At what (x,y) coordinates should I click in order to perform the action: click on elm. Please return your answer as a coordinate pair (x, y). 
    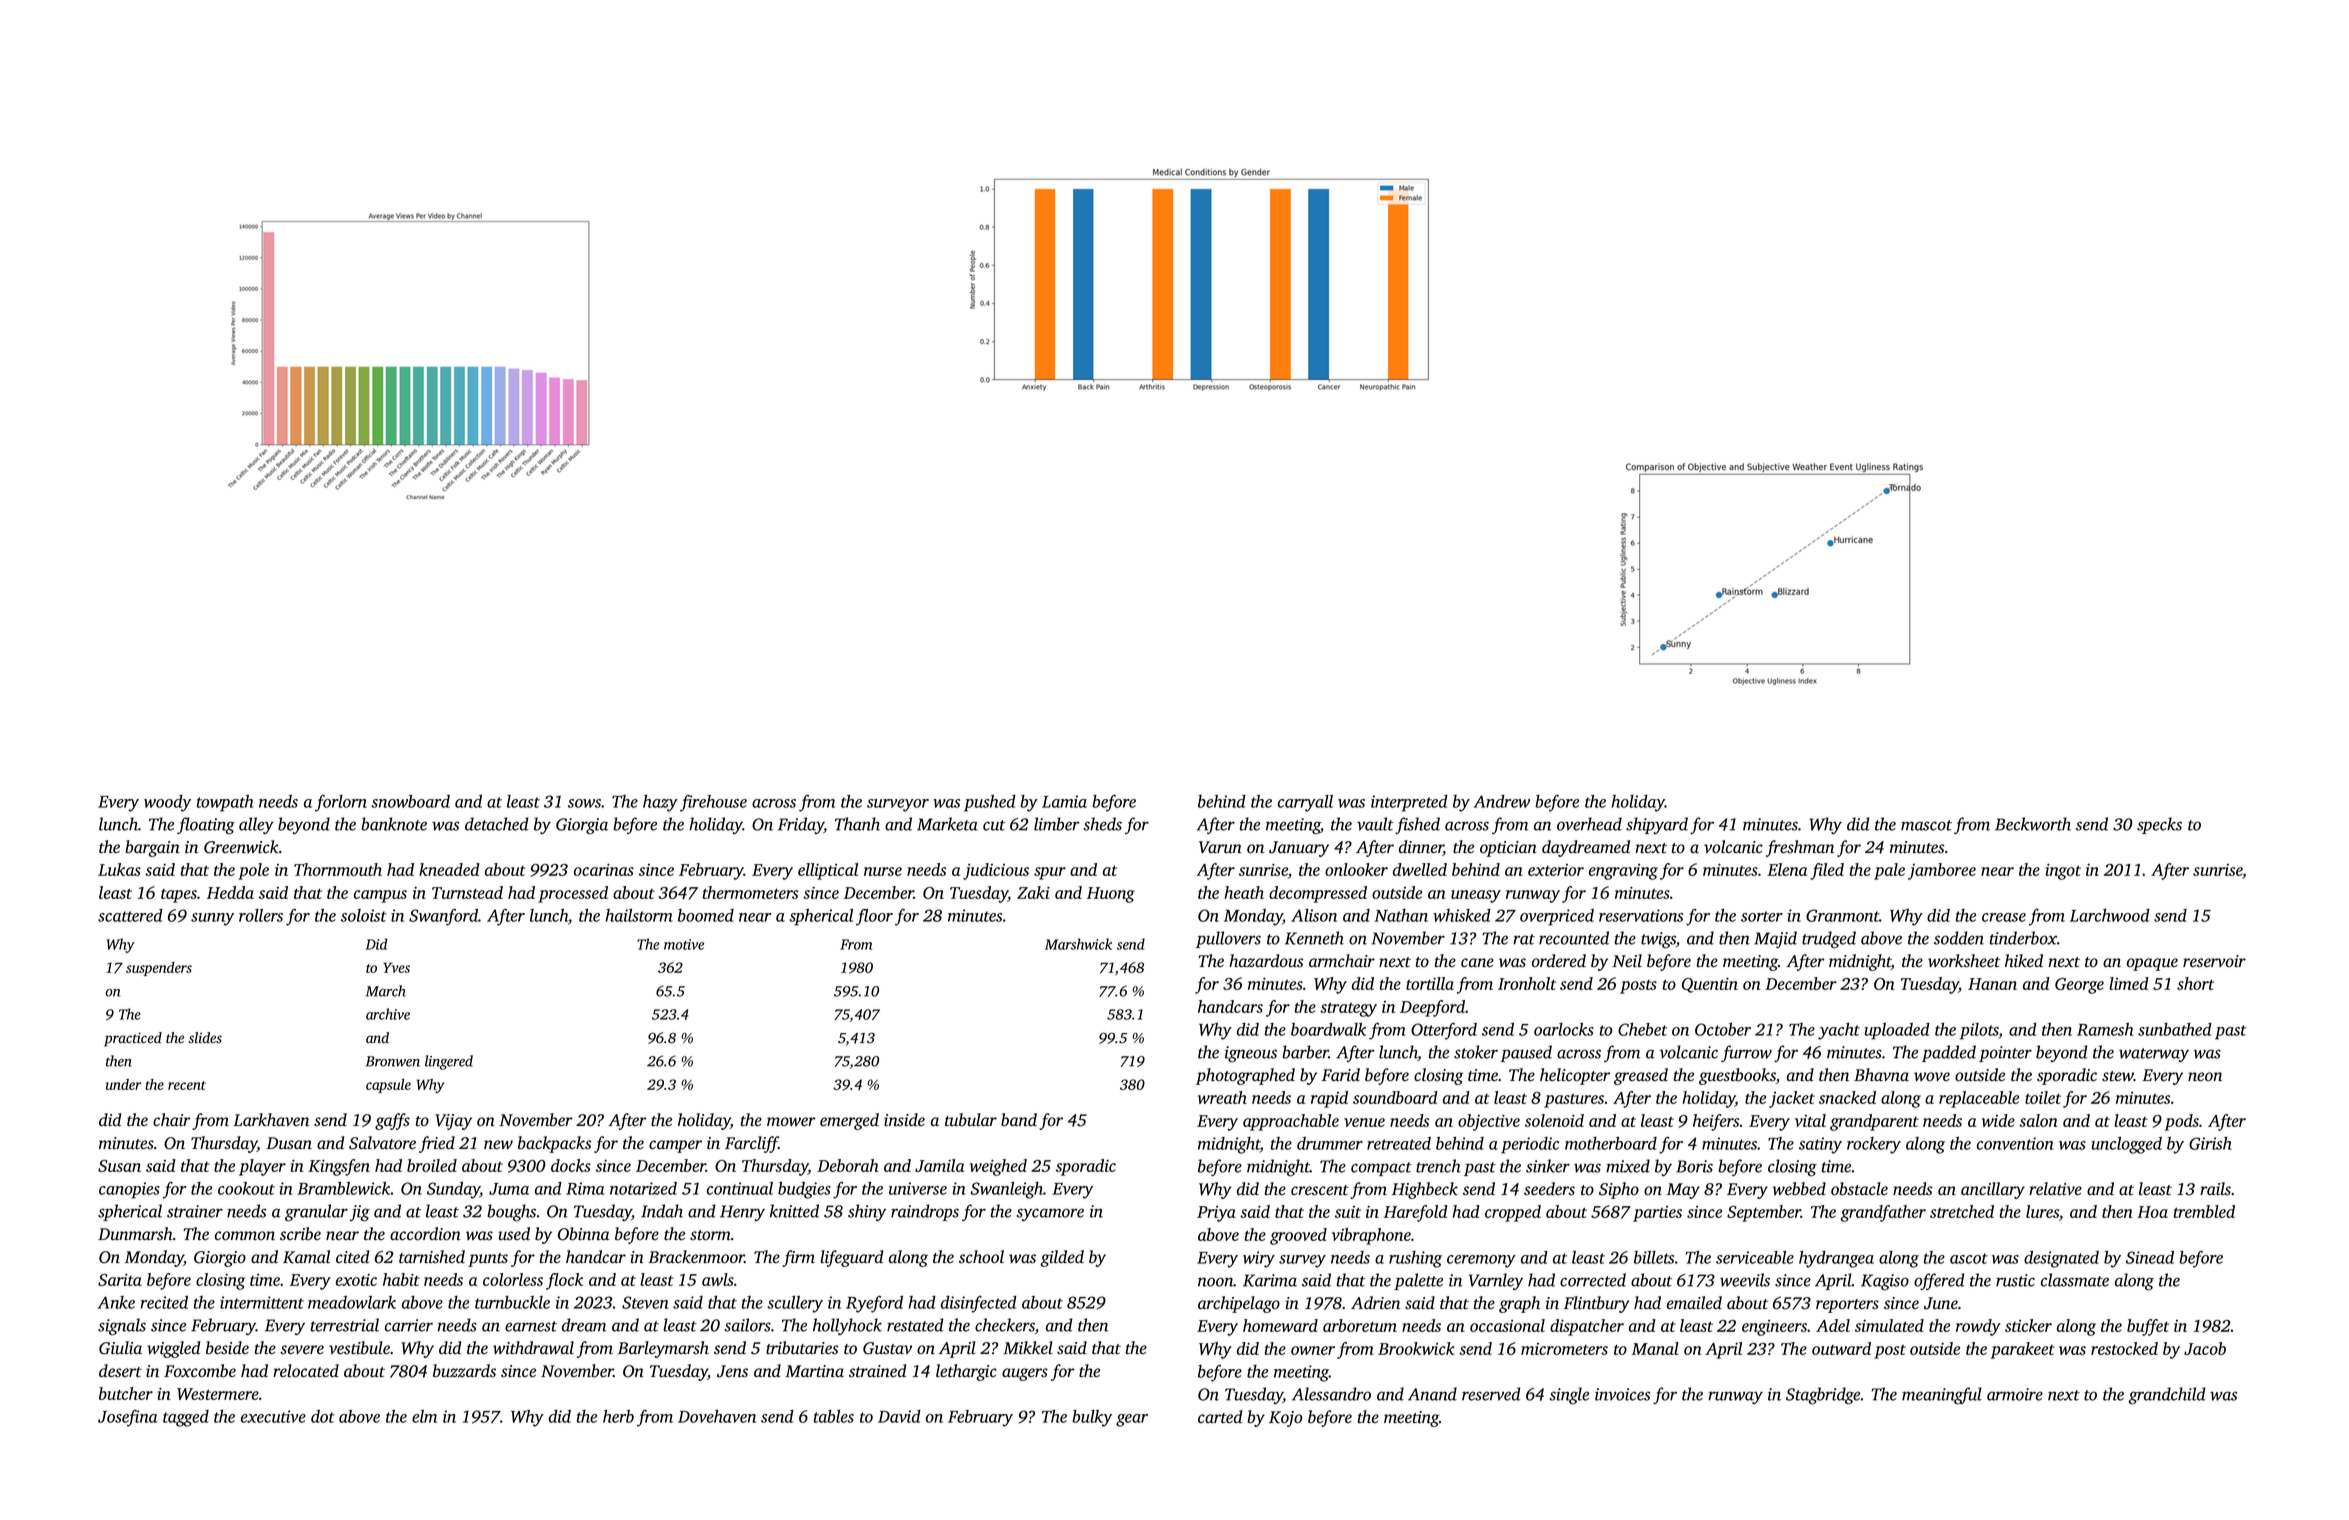
    Looking at the image, I should click on (424, 1416).
